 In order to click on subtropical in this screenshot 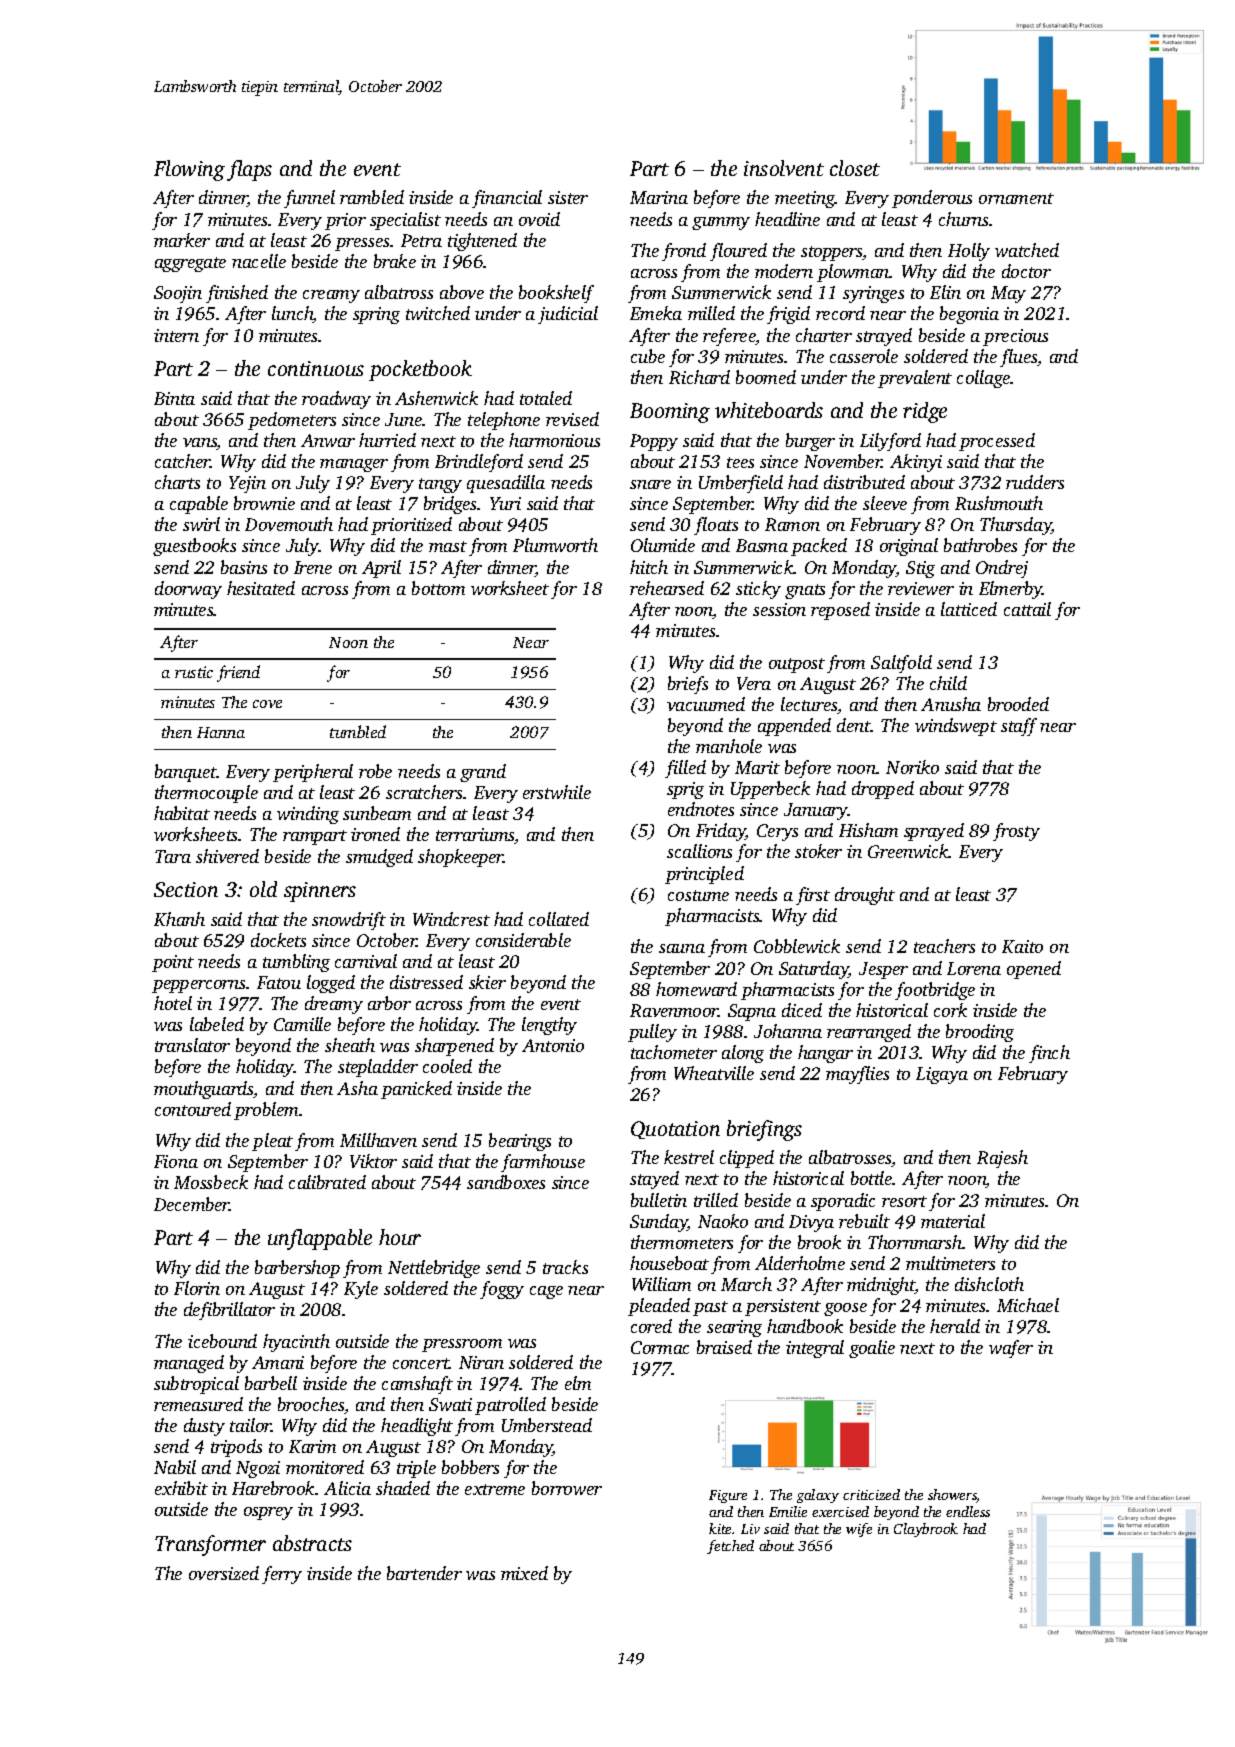, I will do `click(196, 1385)`.
